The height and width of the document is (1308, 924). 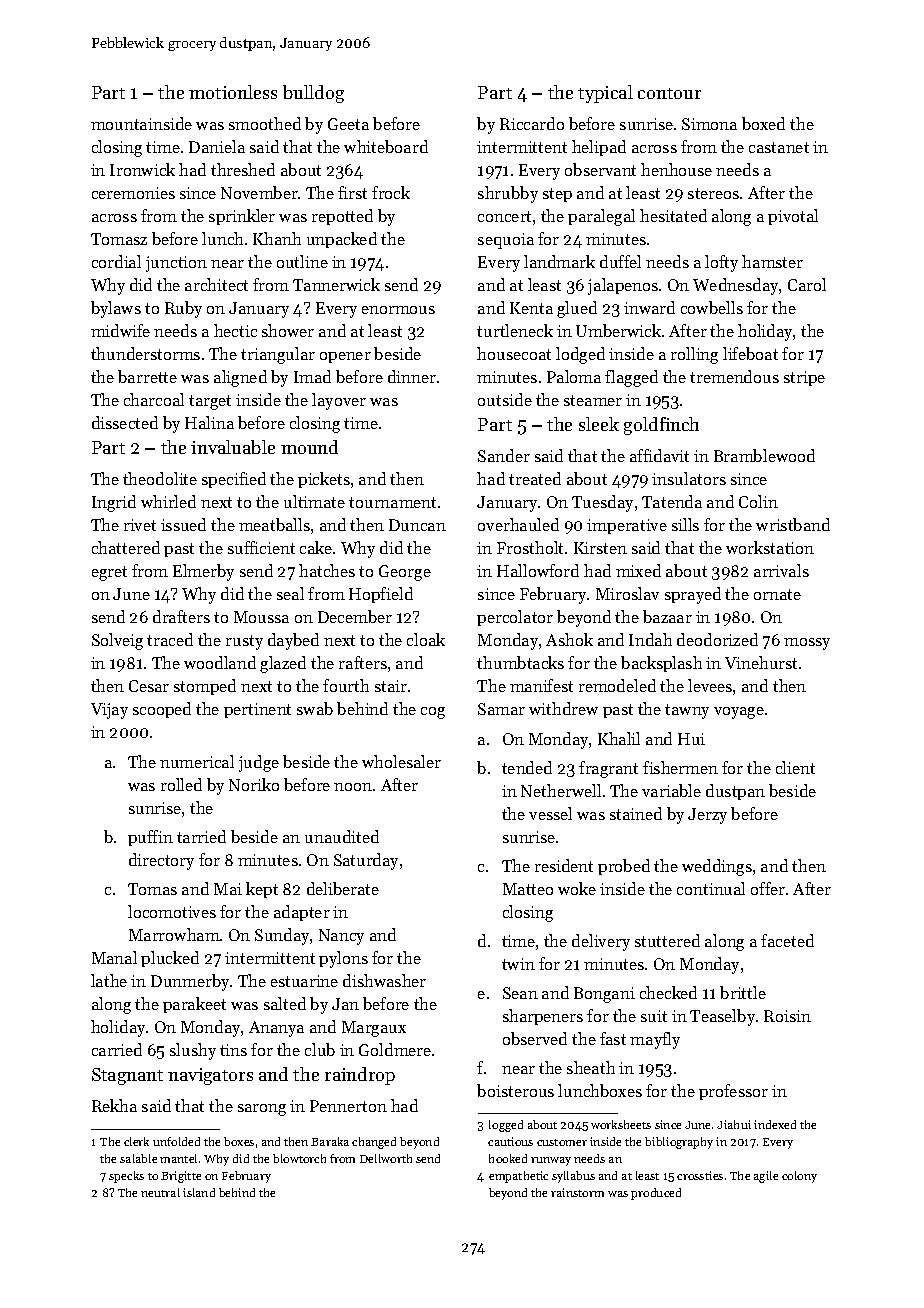 I want to click on ornate, so click(x=777, y=594).
